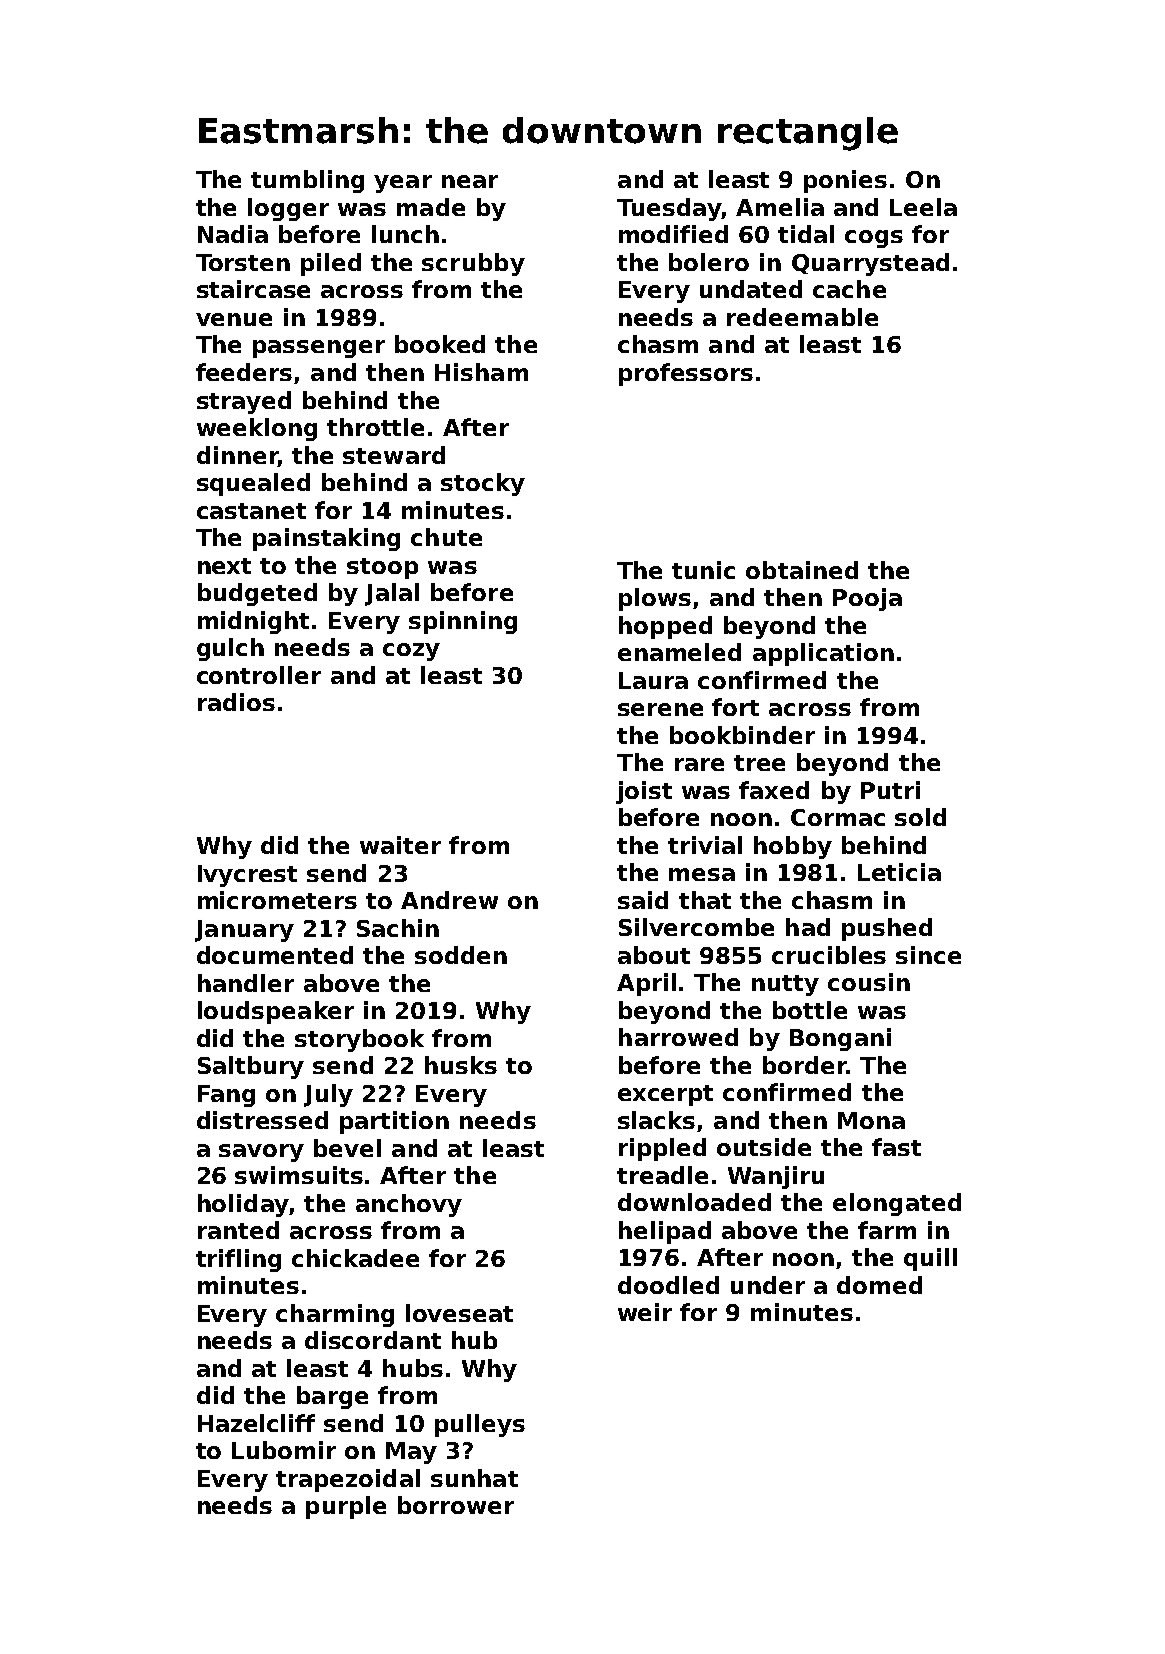 Image resolution: width=1165 pixels, height=1654 pixels. I want to click on purple, so click(346, 1507).
